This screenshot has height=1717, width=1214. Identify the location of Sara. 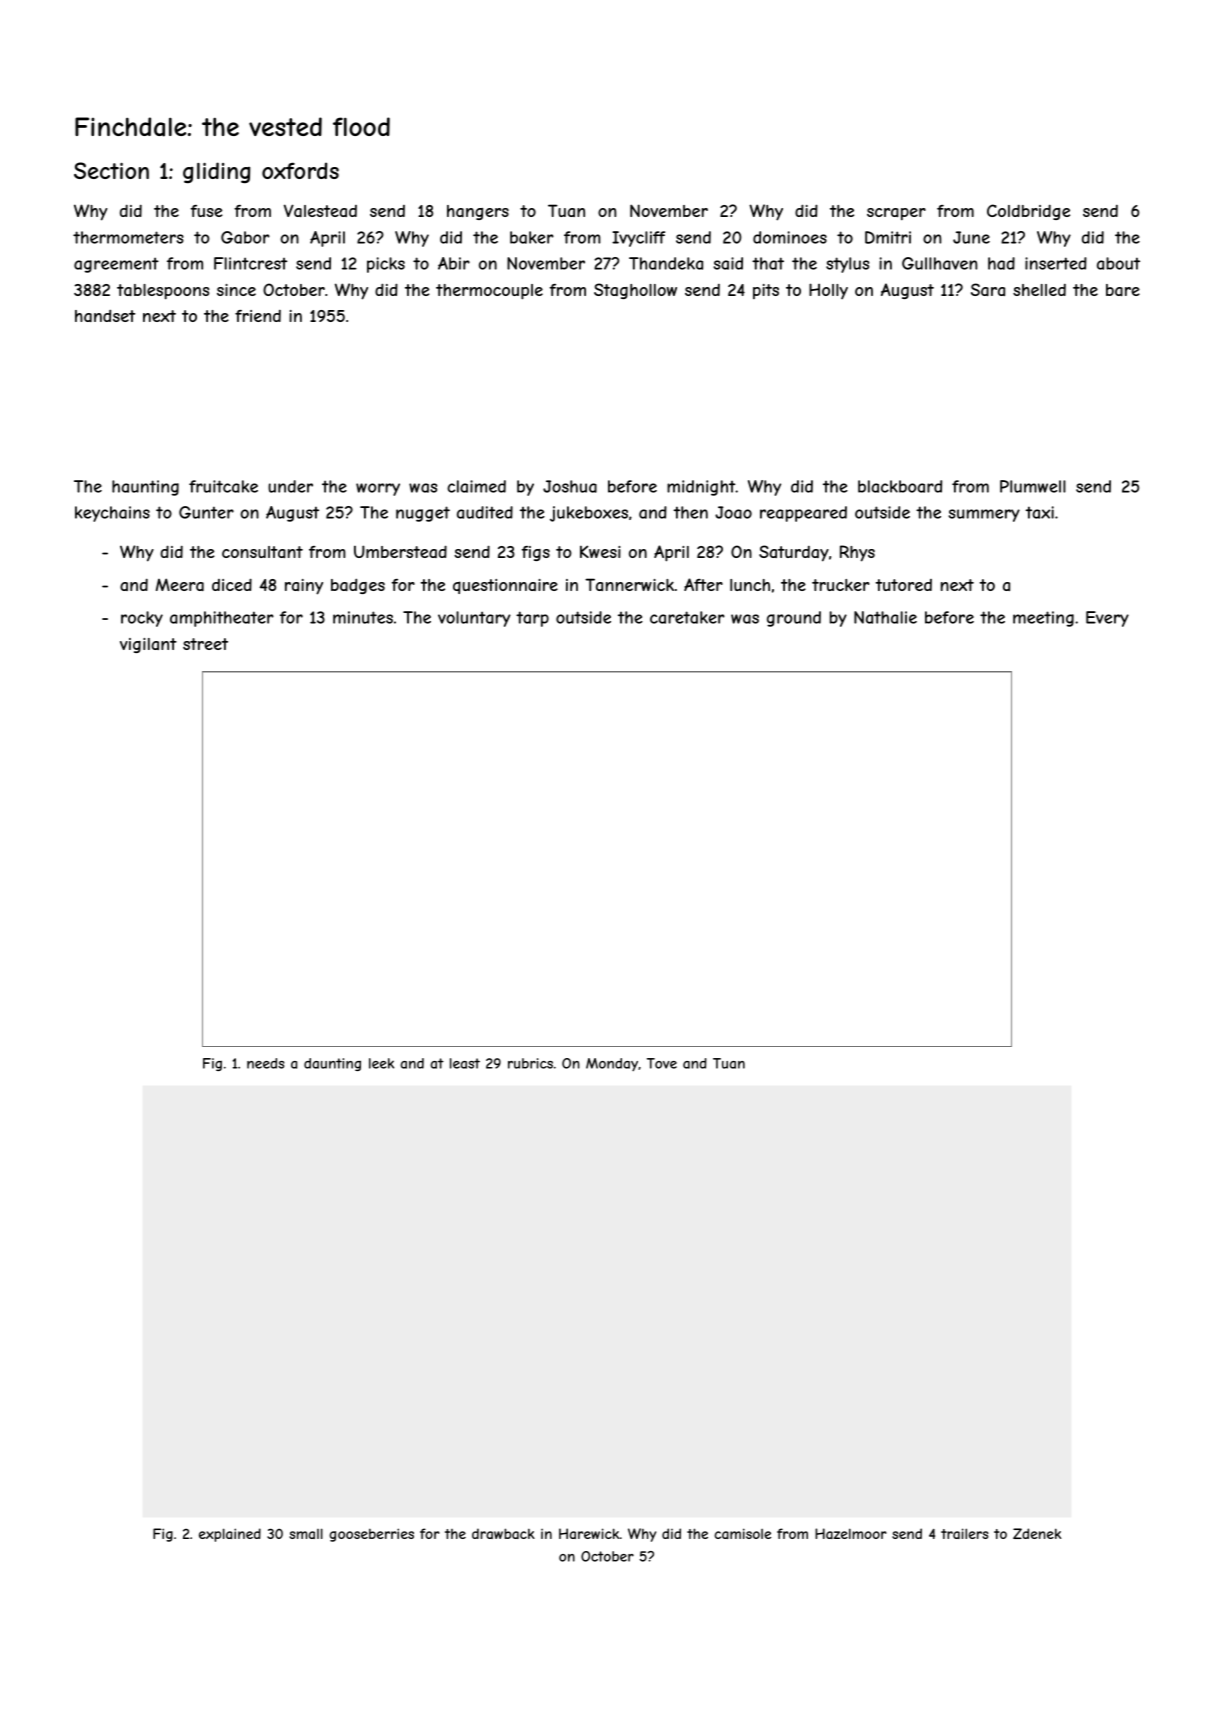
(988, 289).
